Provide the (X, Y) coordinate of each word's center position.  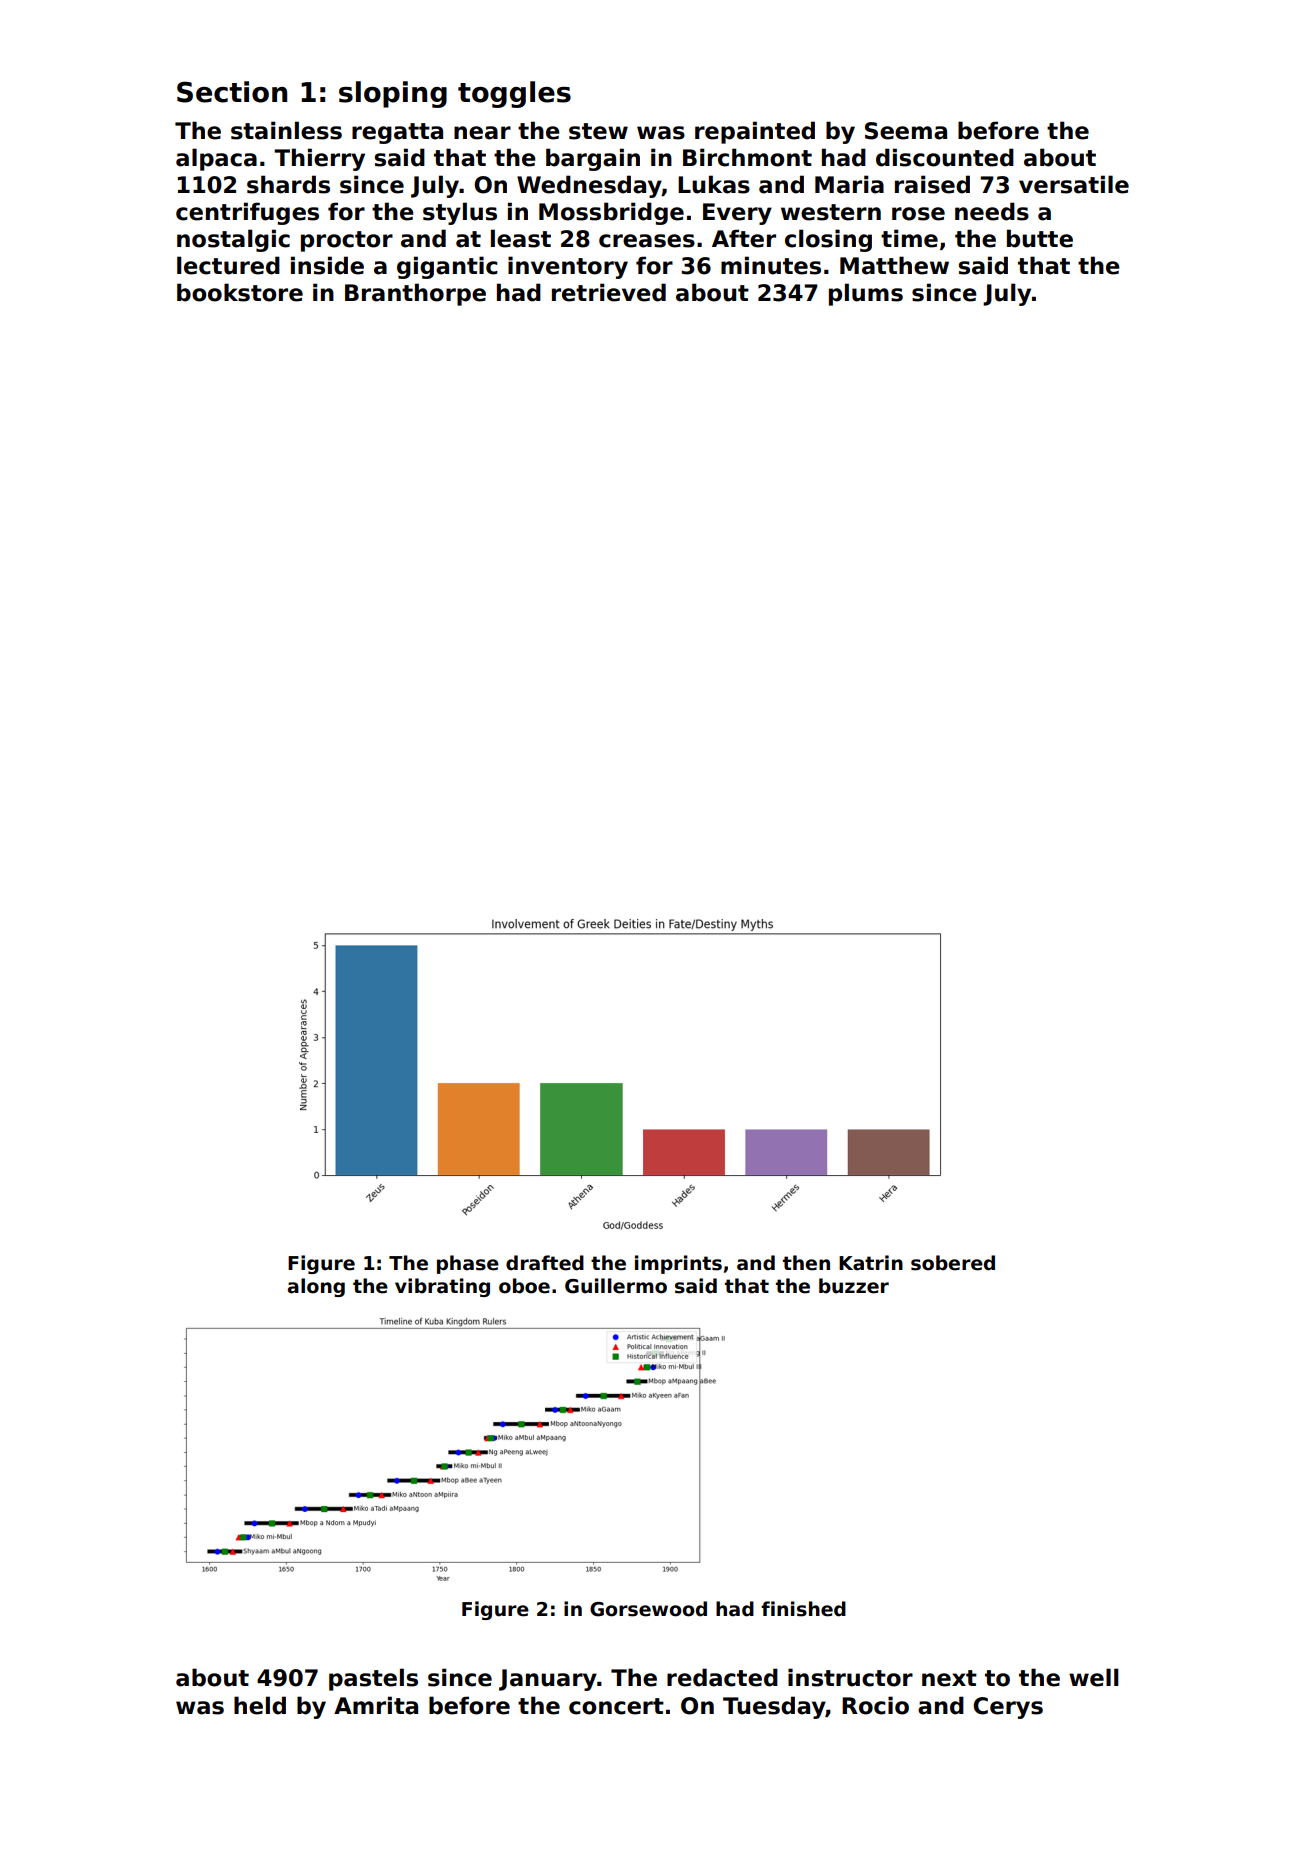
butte (1040, 238)
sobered (953, 1263)
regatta (397, 133)
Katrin (871, 1263)
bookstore (240, 292)
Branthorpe (415, 294)
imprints (678, 1264)
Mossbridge (611, 213)
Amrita (376, 1705)
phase (468, 1264)
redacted (722, 1677)
